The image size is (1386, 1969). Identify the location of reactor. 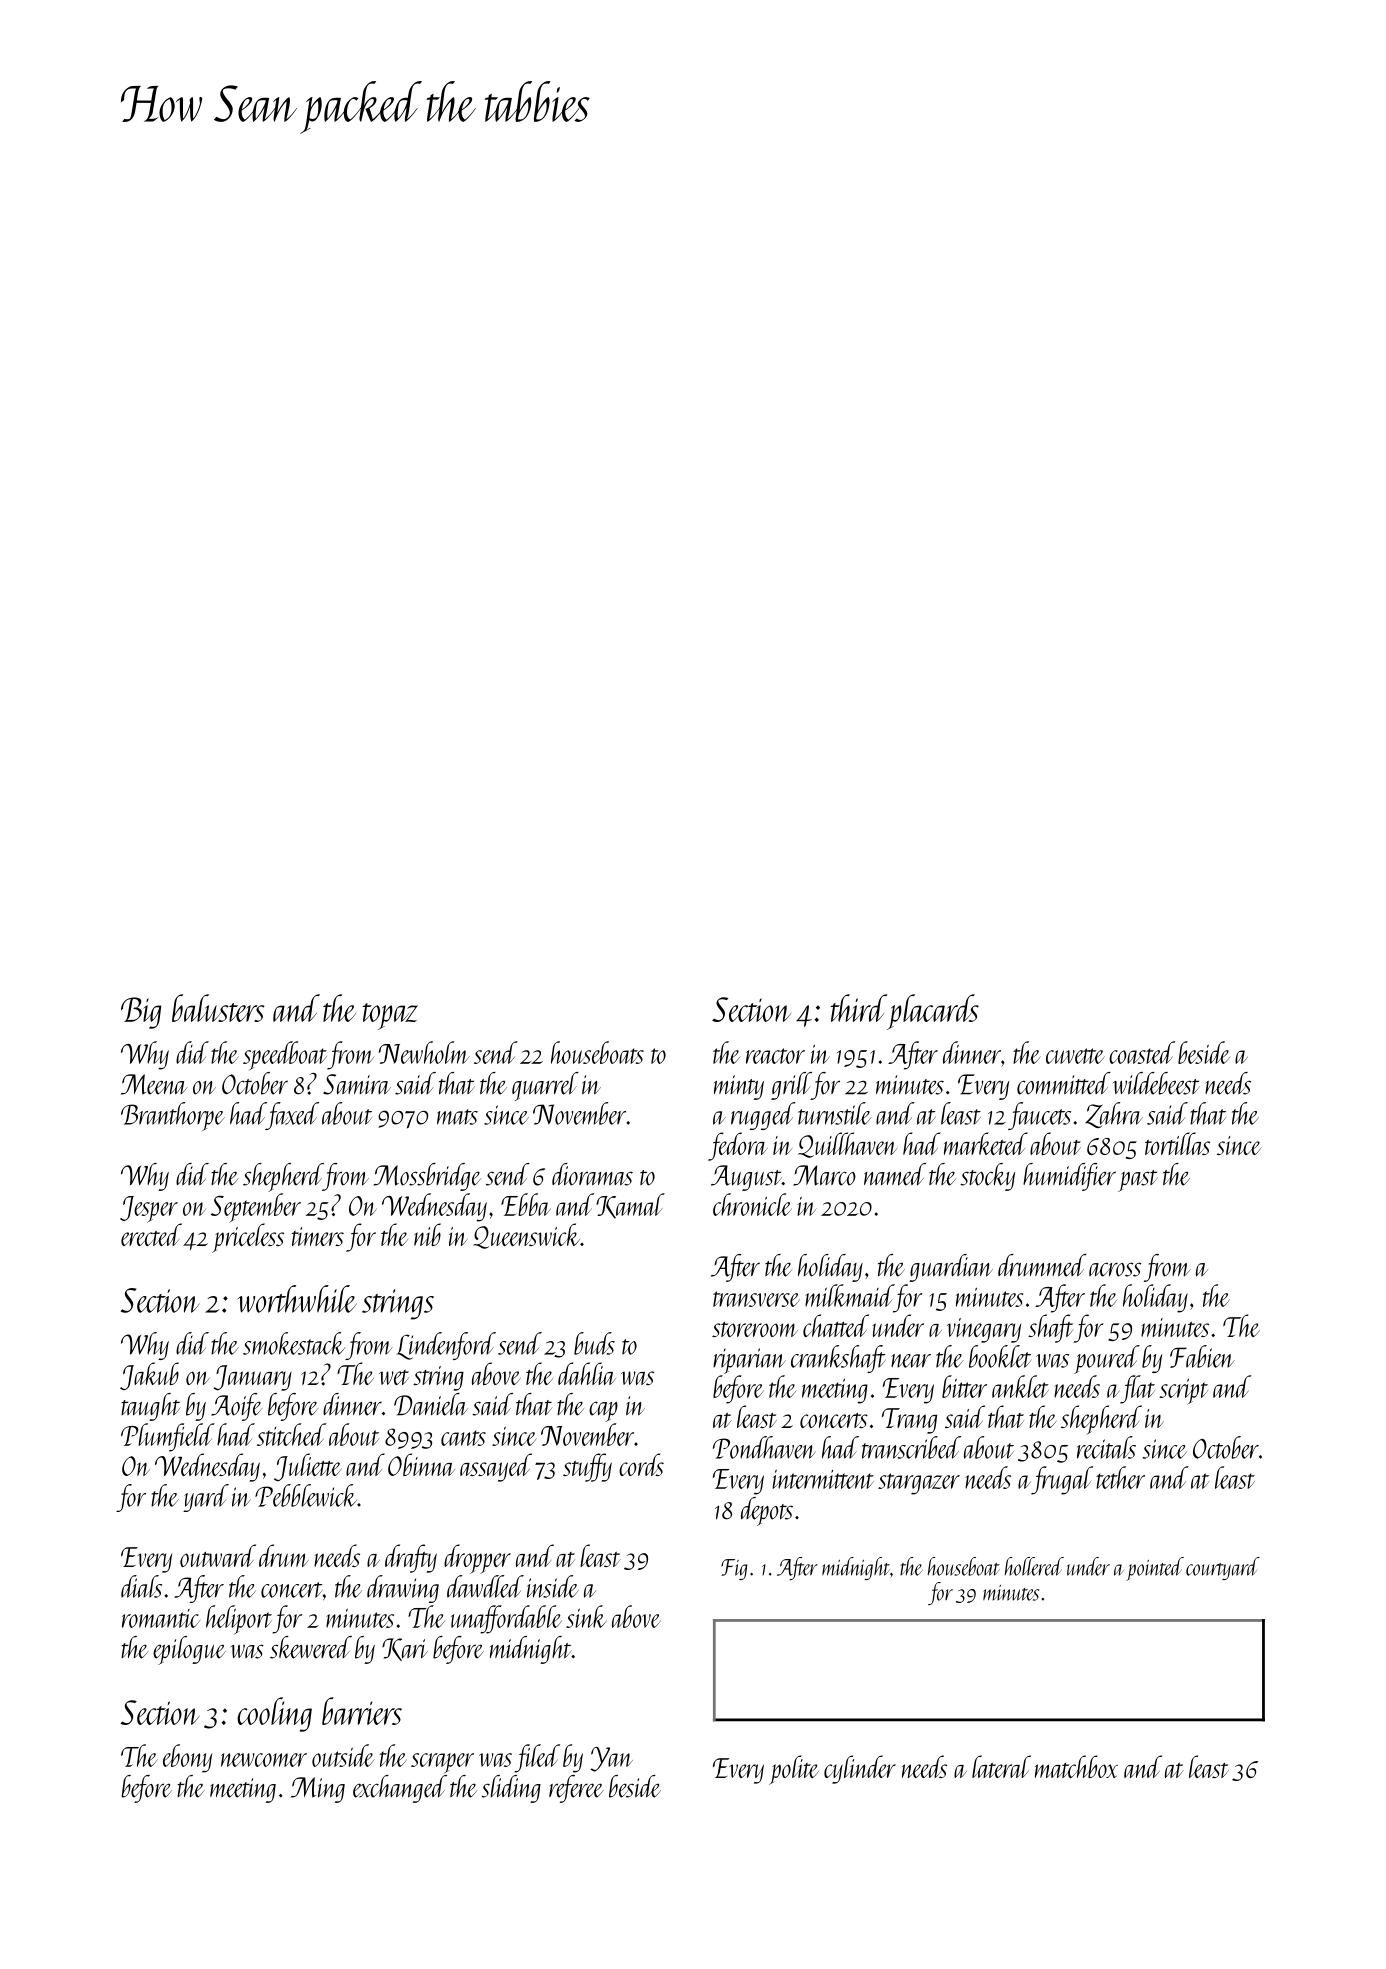
(775, 1056).
